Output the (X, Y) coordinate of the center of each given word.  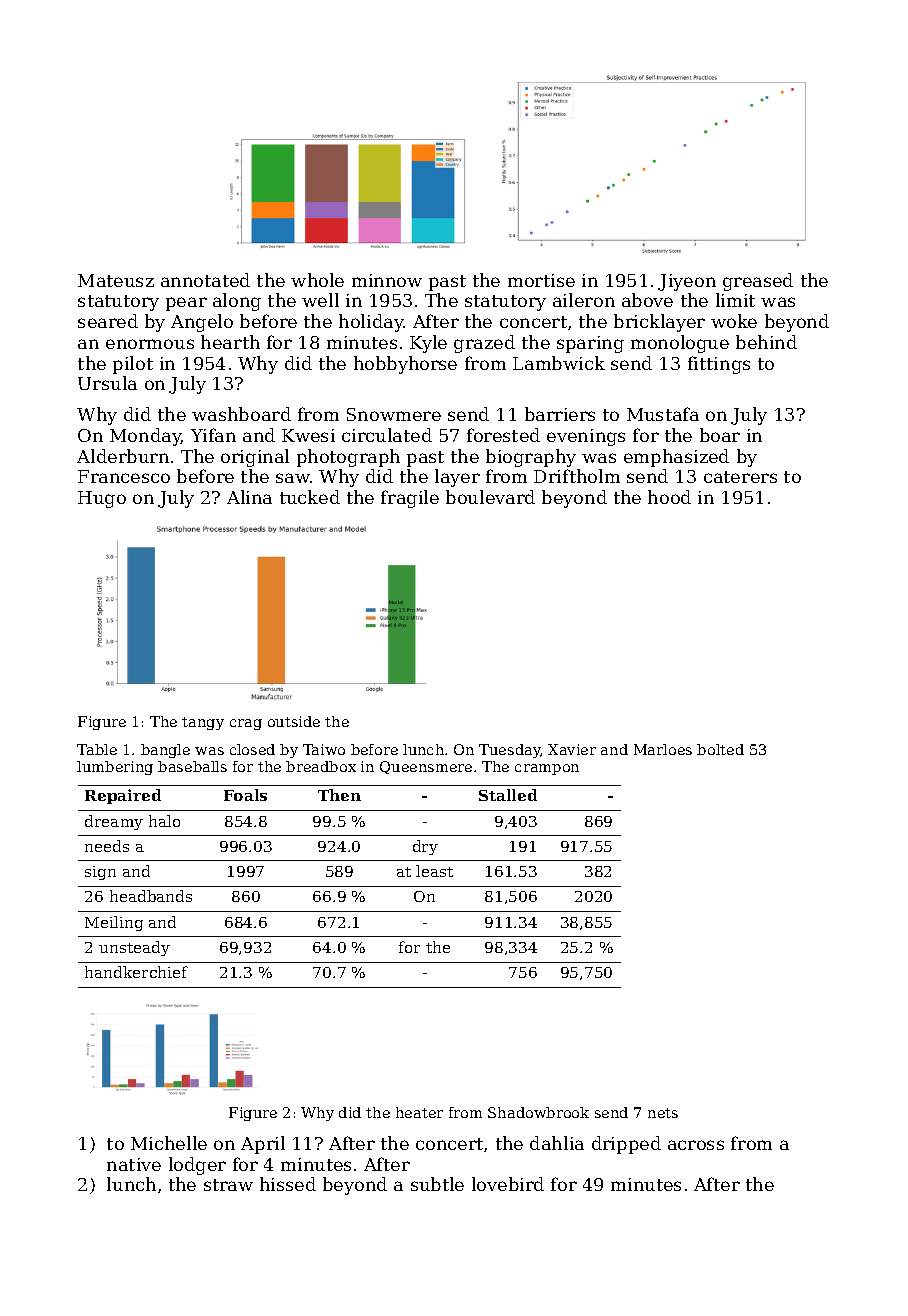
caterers (740, 477)
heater (419, 1112)
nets (663, 1113)
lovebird (508, 1184)
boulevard (490, 497)
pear (186, 304)
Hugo (102, 499)
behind (766, 342)
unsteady (134, 948)
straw (228, 1185)
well (320, 300)
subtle (437, 1184)
